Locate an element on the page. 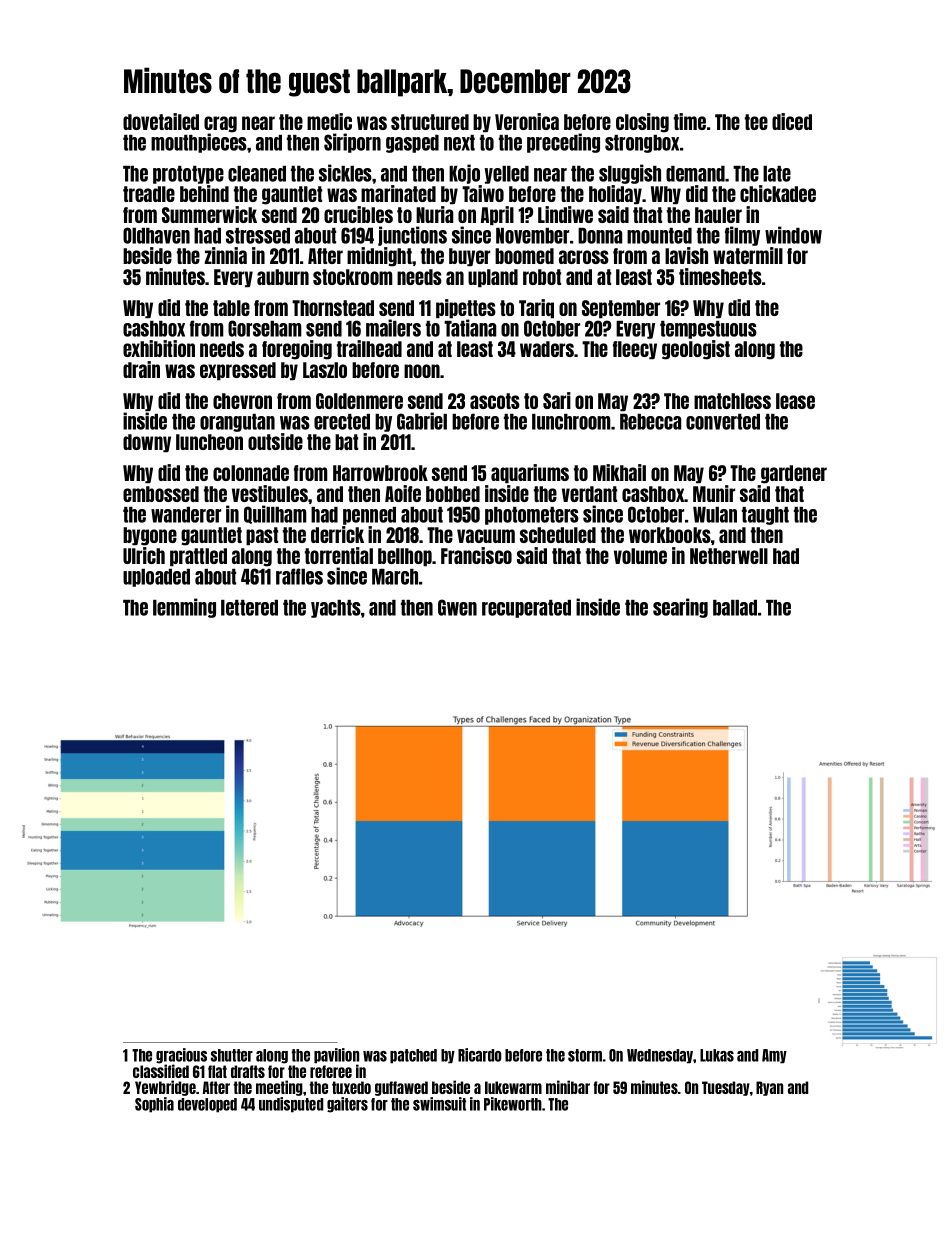 The image size is (952, 1233). Sophia is located at coordinates (154, 1105).
